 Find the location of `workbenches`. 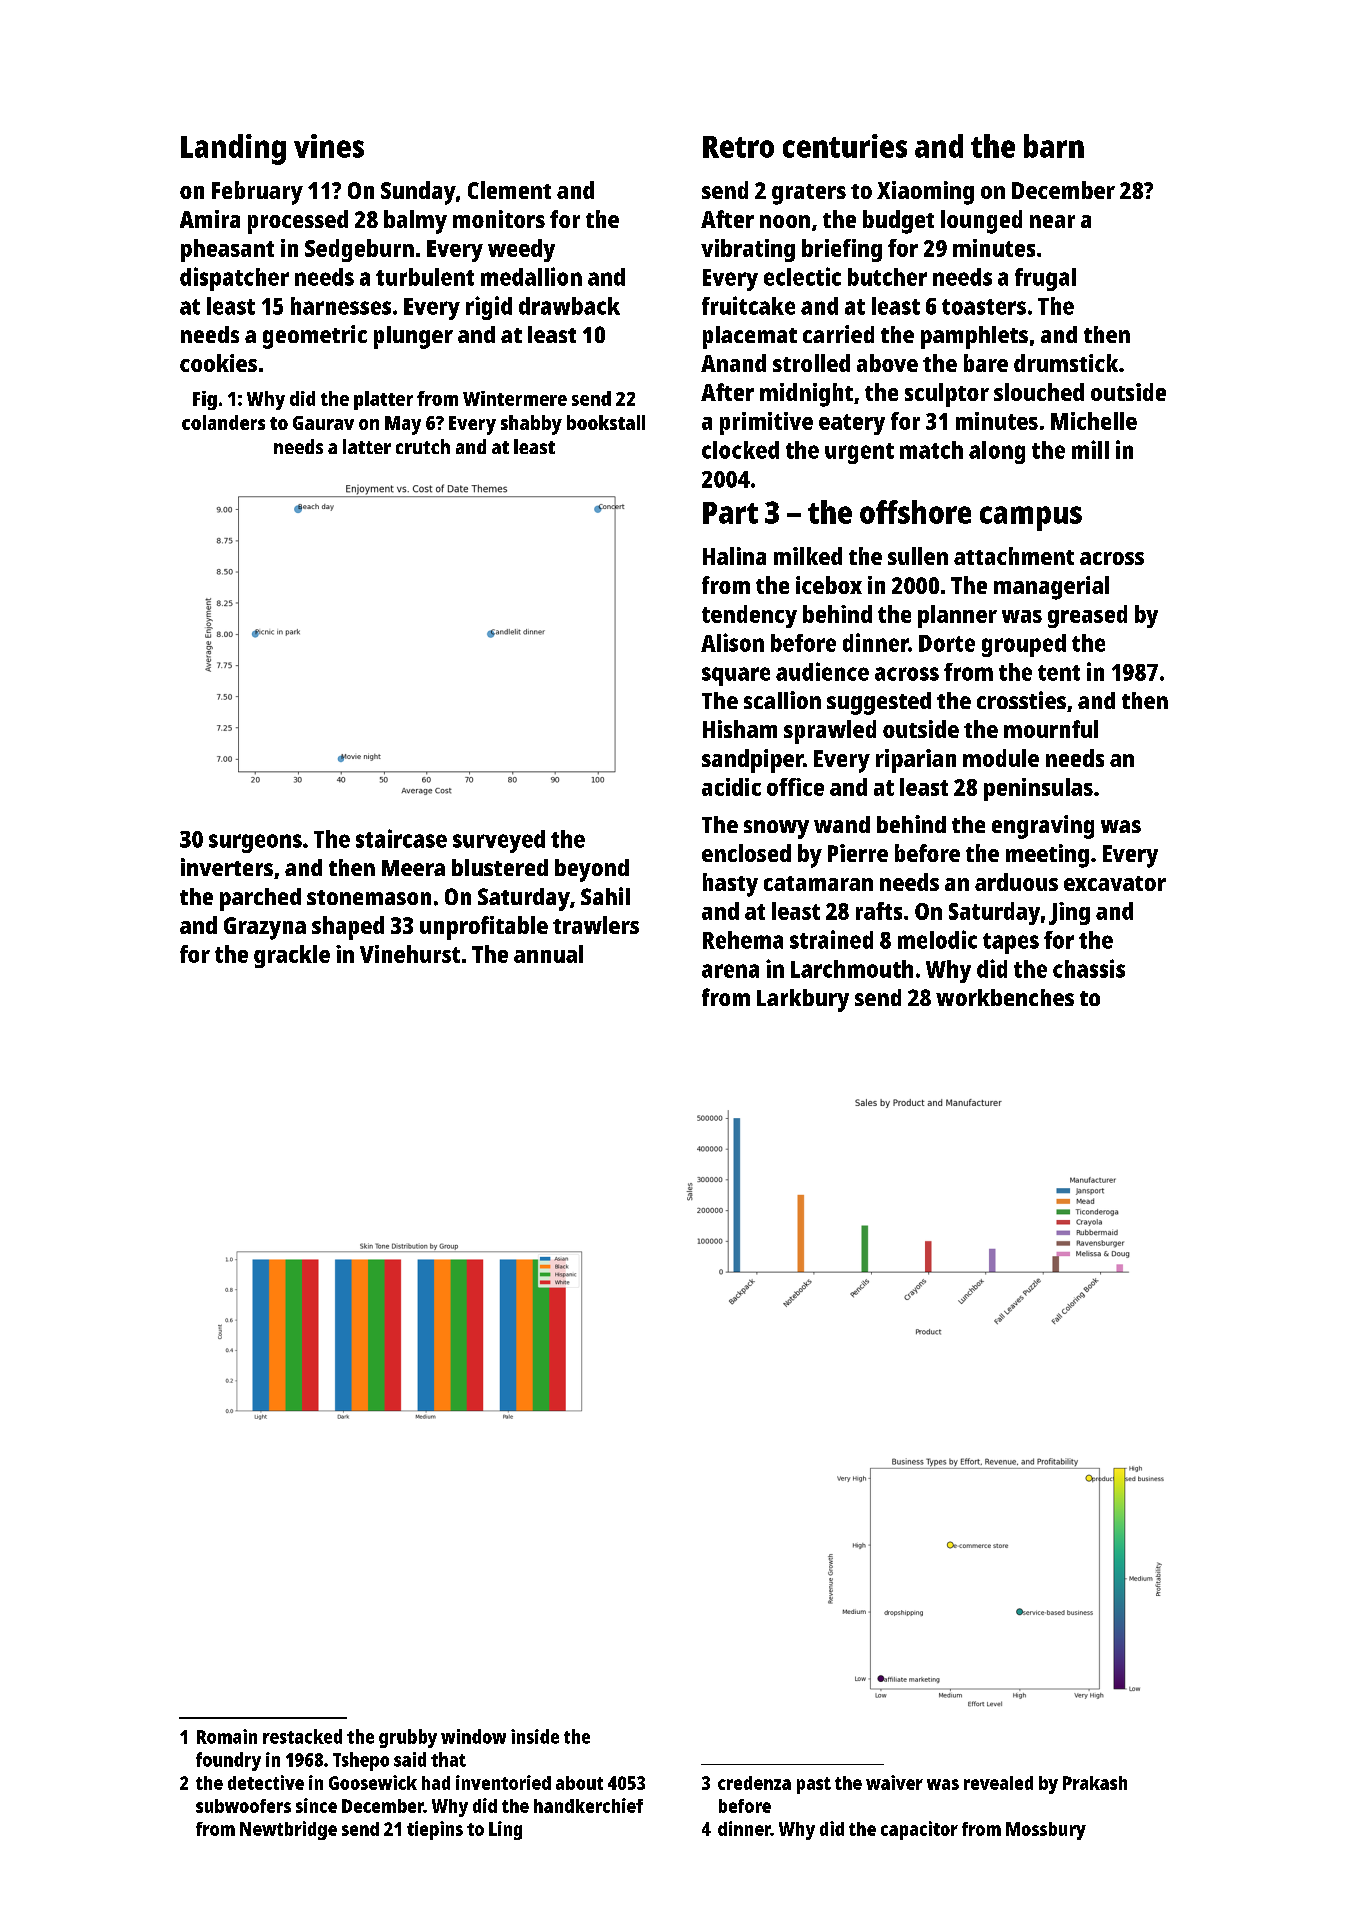

workbenches is located at coordinates (1005, 997).
